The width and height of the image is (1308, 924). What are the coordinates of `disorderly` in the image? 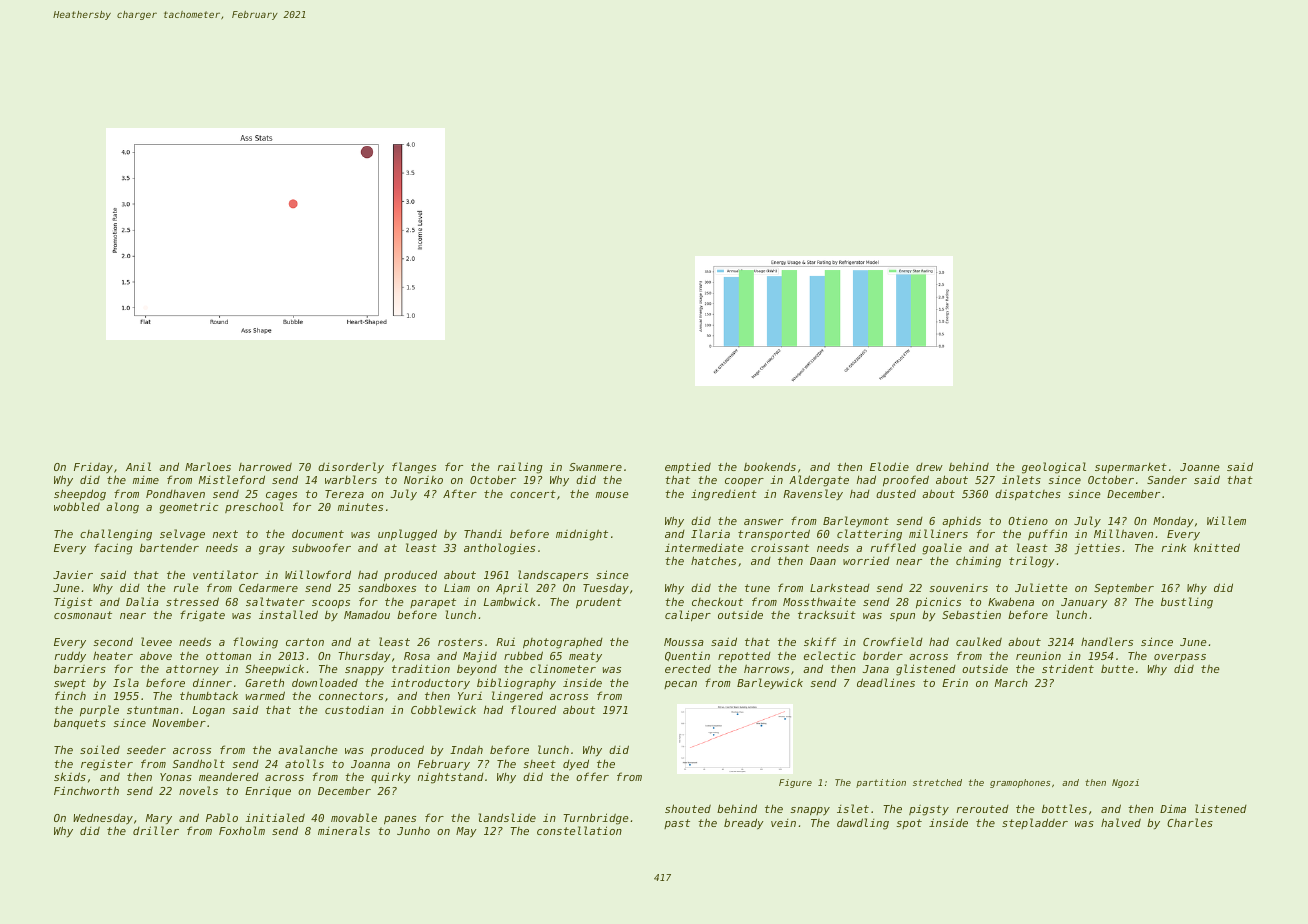 It's located at (351, 467).
